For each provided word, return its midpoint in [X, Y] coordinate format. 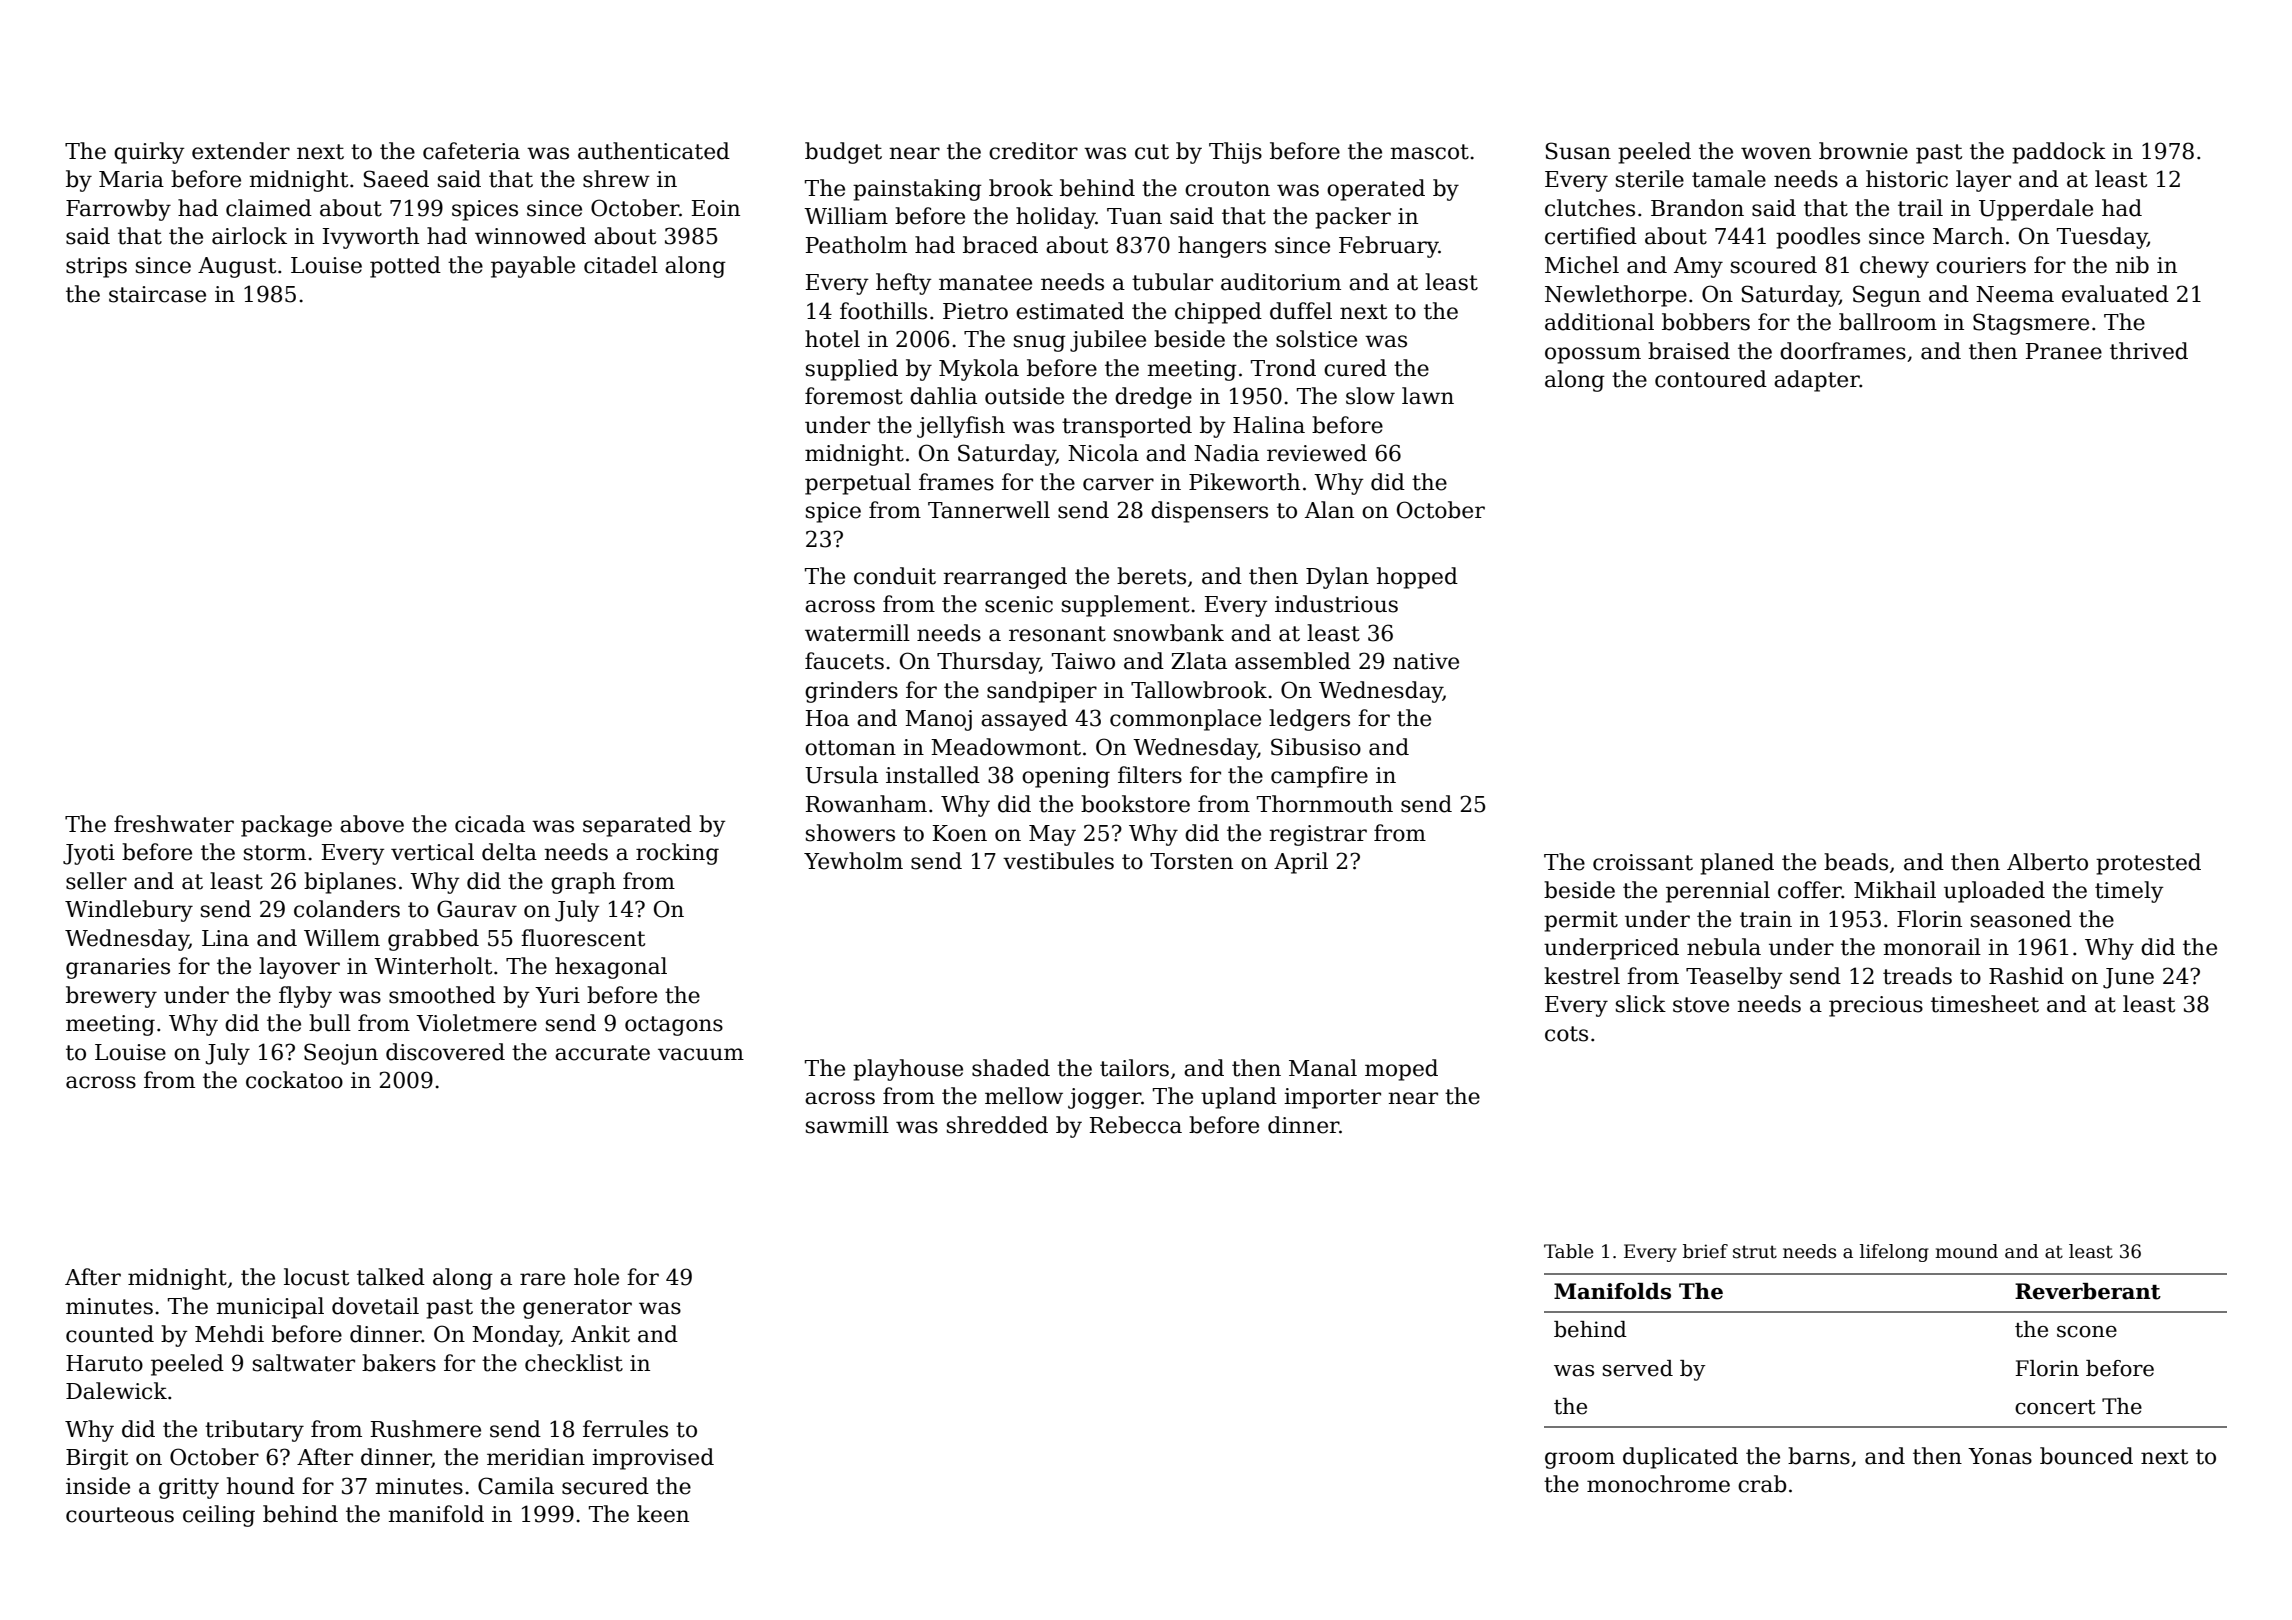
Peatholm [856, 245]
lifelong [1894, 1253]
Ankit [600, 1334]
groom [1580, 1460]
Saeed [396, 179]
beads [1856, 862]
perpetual [858, 484]
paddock [2059, 153]
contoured [1711, 379]
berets [1151, 576]
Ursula [841, 775]
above [372, 824]
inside [98, 1486]
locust [316, 1277]
